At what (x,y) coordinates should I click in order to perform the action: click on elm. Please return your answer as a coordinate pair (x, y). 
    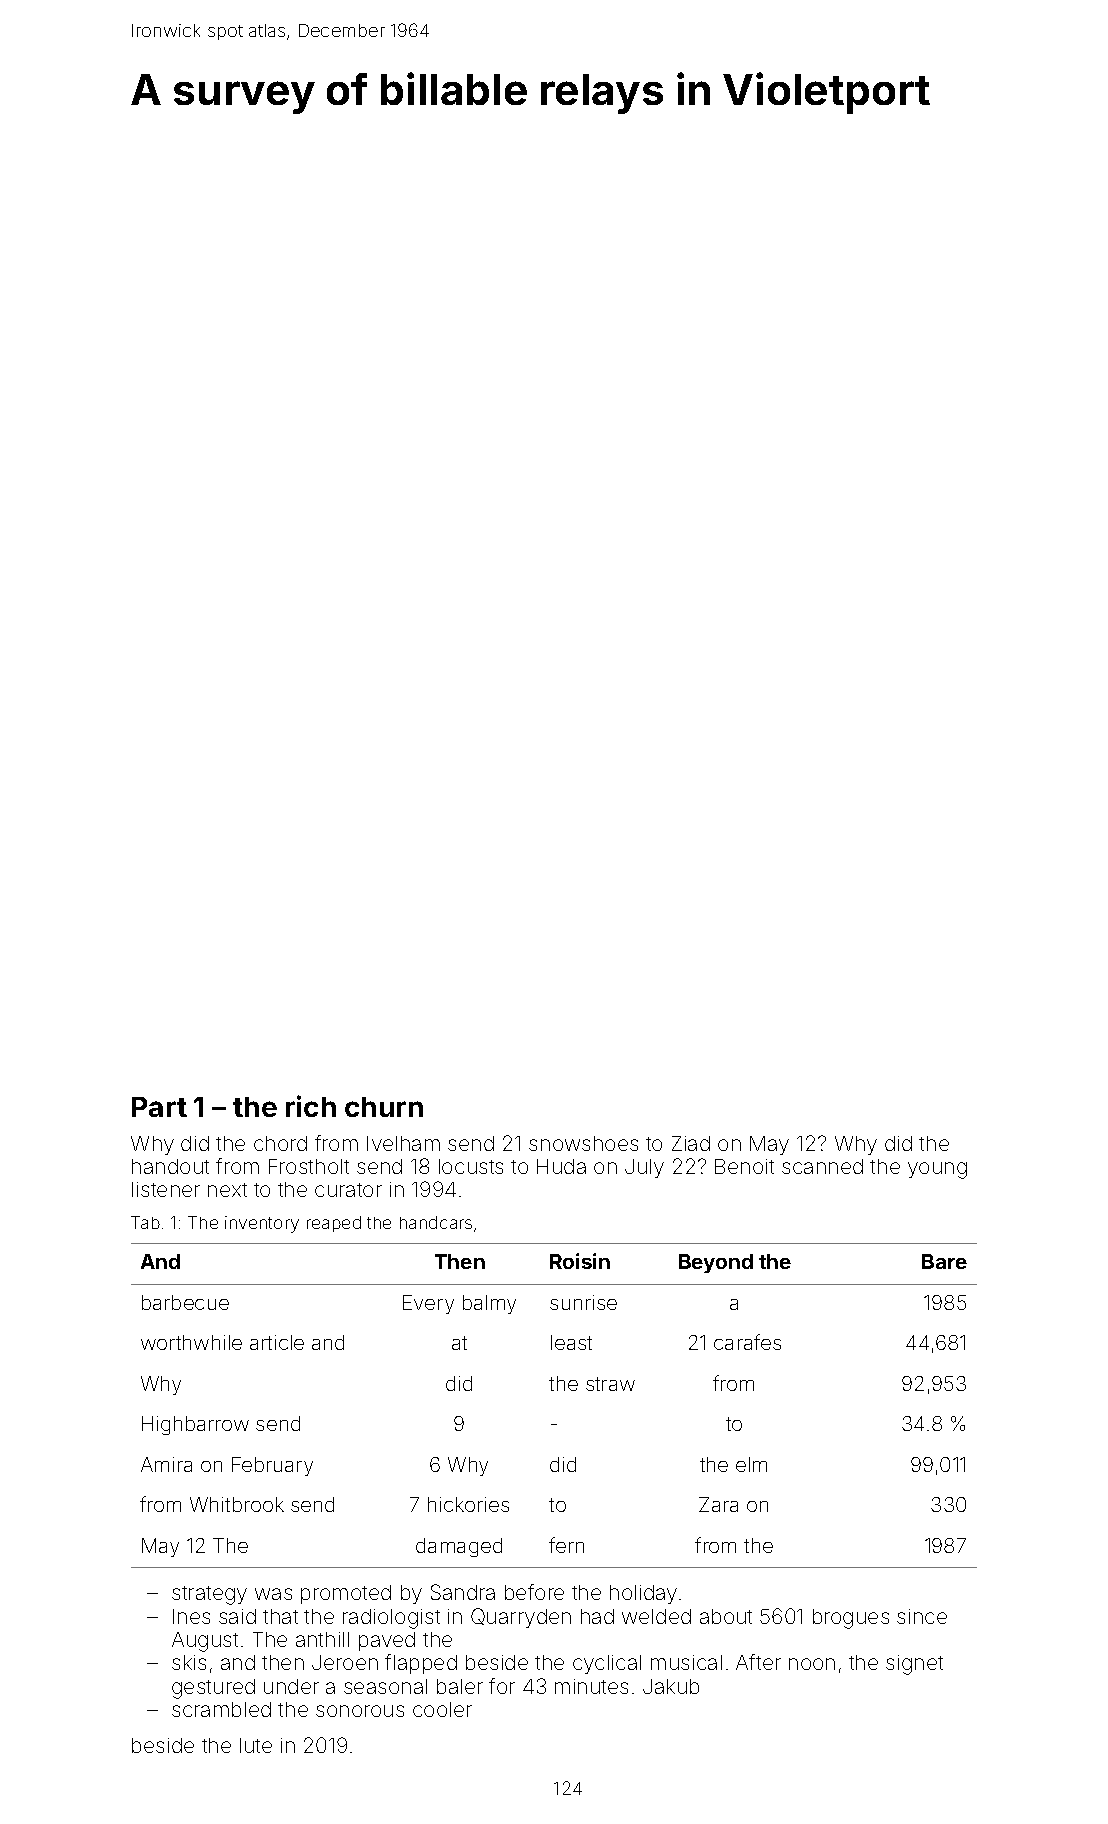
    Looking at the image, I should click on (751, 1464).
